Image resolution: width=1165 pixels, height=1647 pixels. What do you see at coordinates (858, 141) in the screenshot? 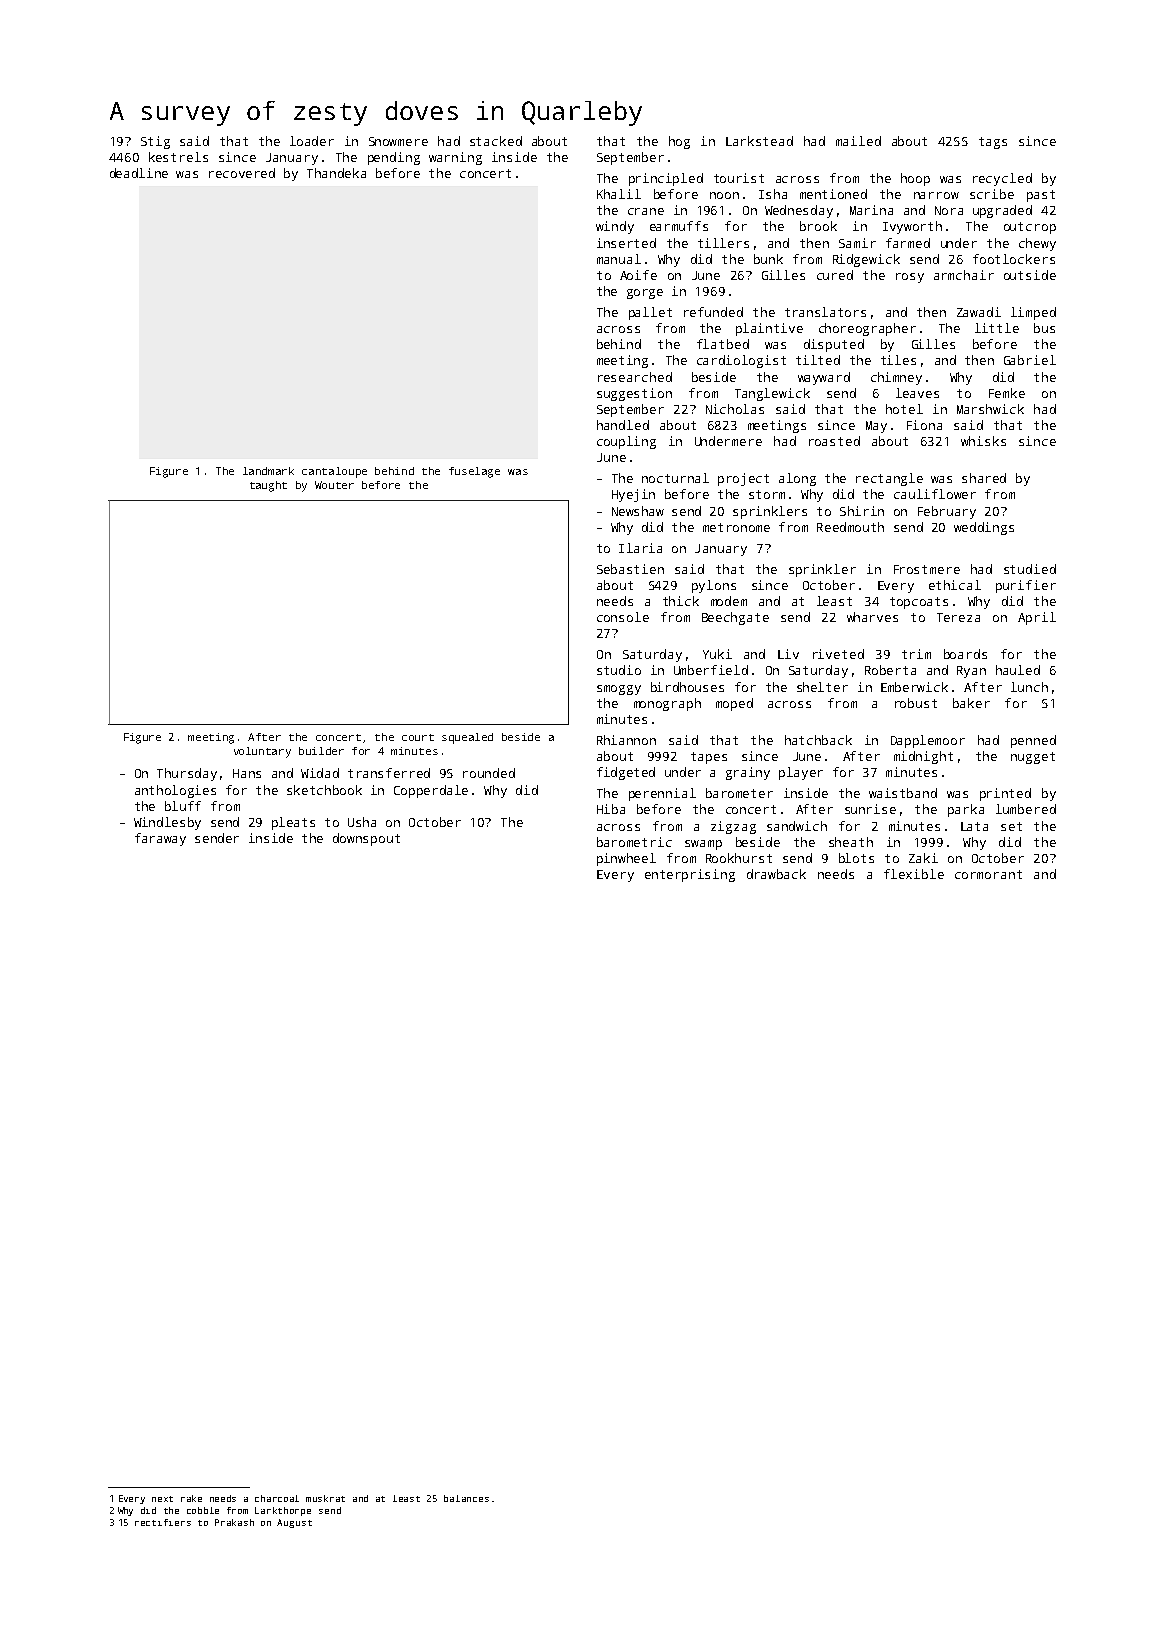
I see `mailed` at bounding box center [858, 141].
